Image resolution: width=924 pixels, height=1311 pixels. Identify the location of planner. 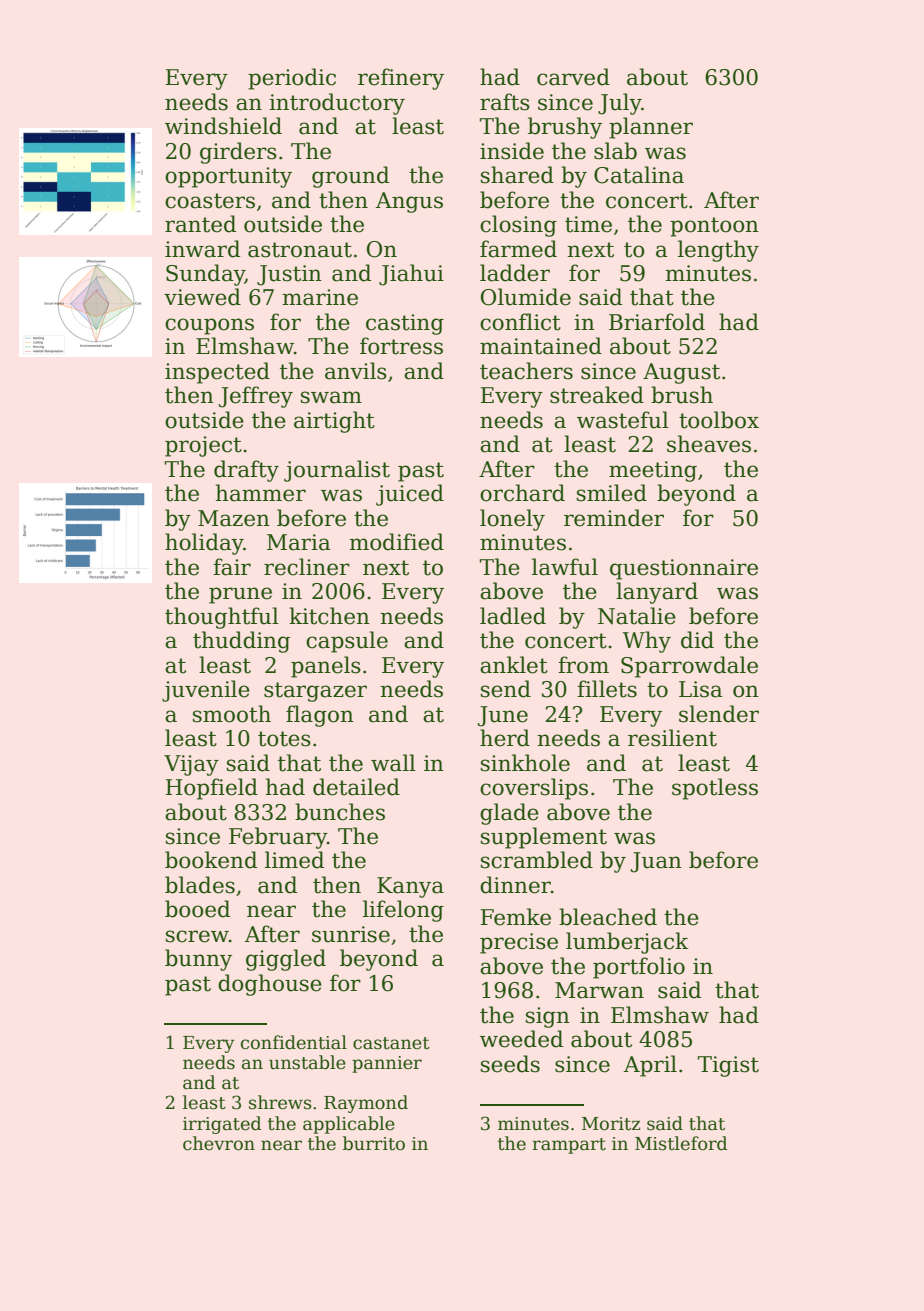
(651, 128).
